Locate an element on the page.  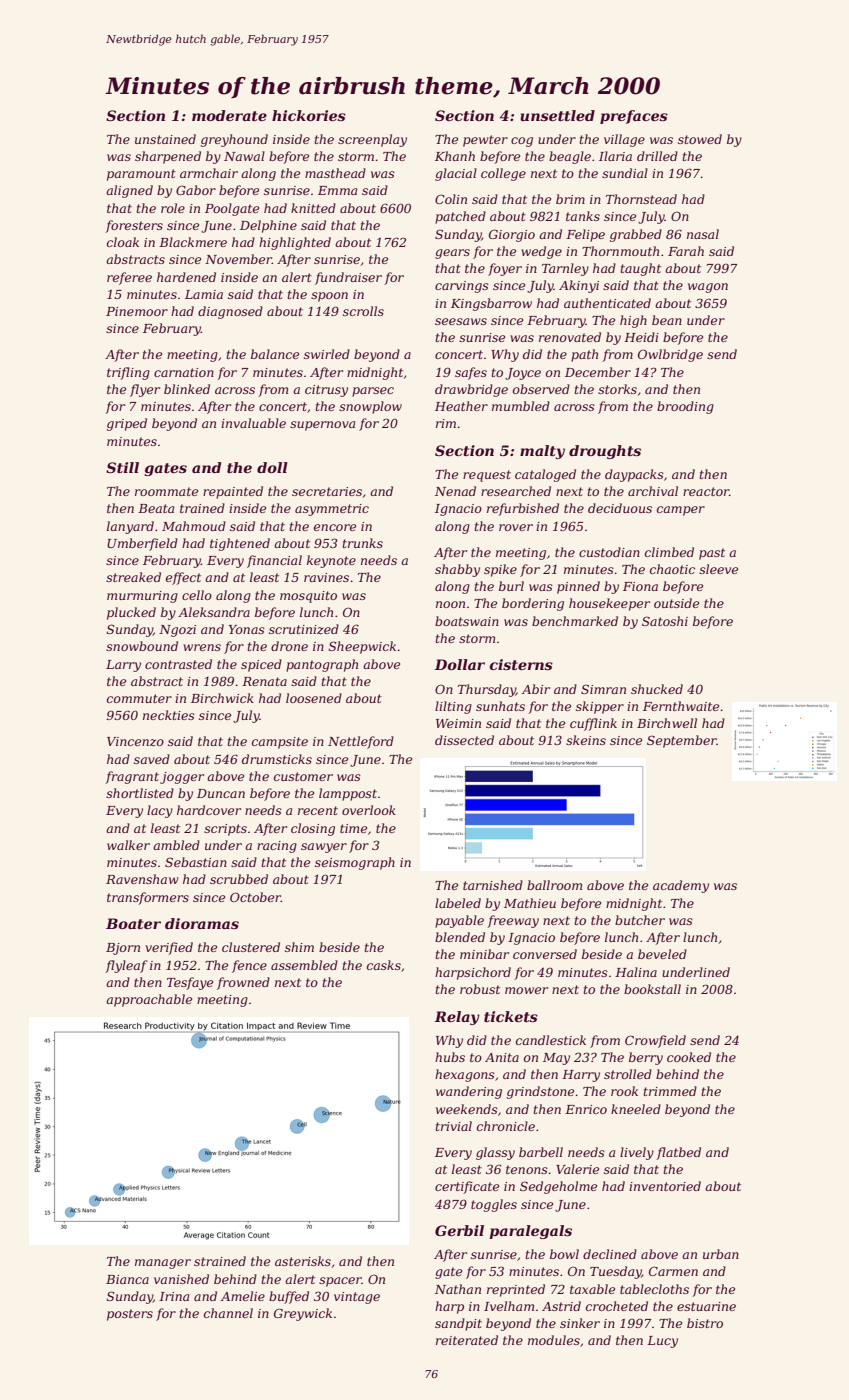
gears is located at coordinates (452, 254).
